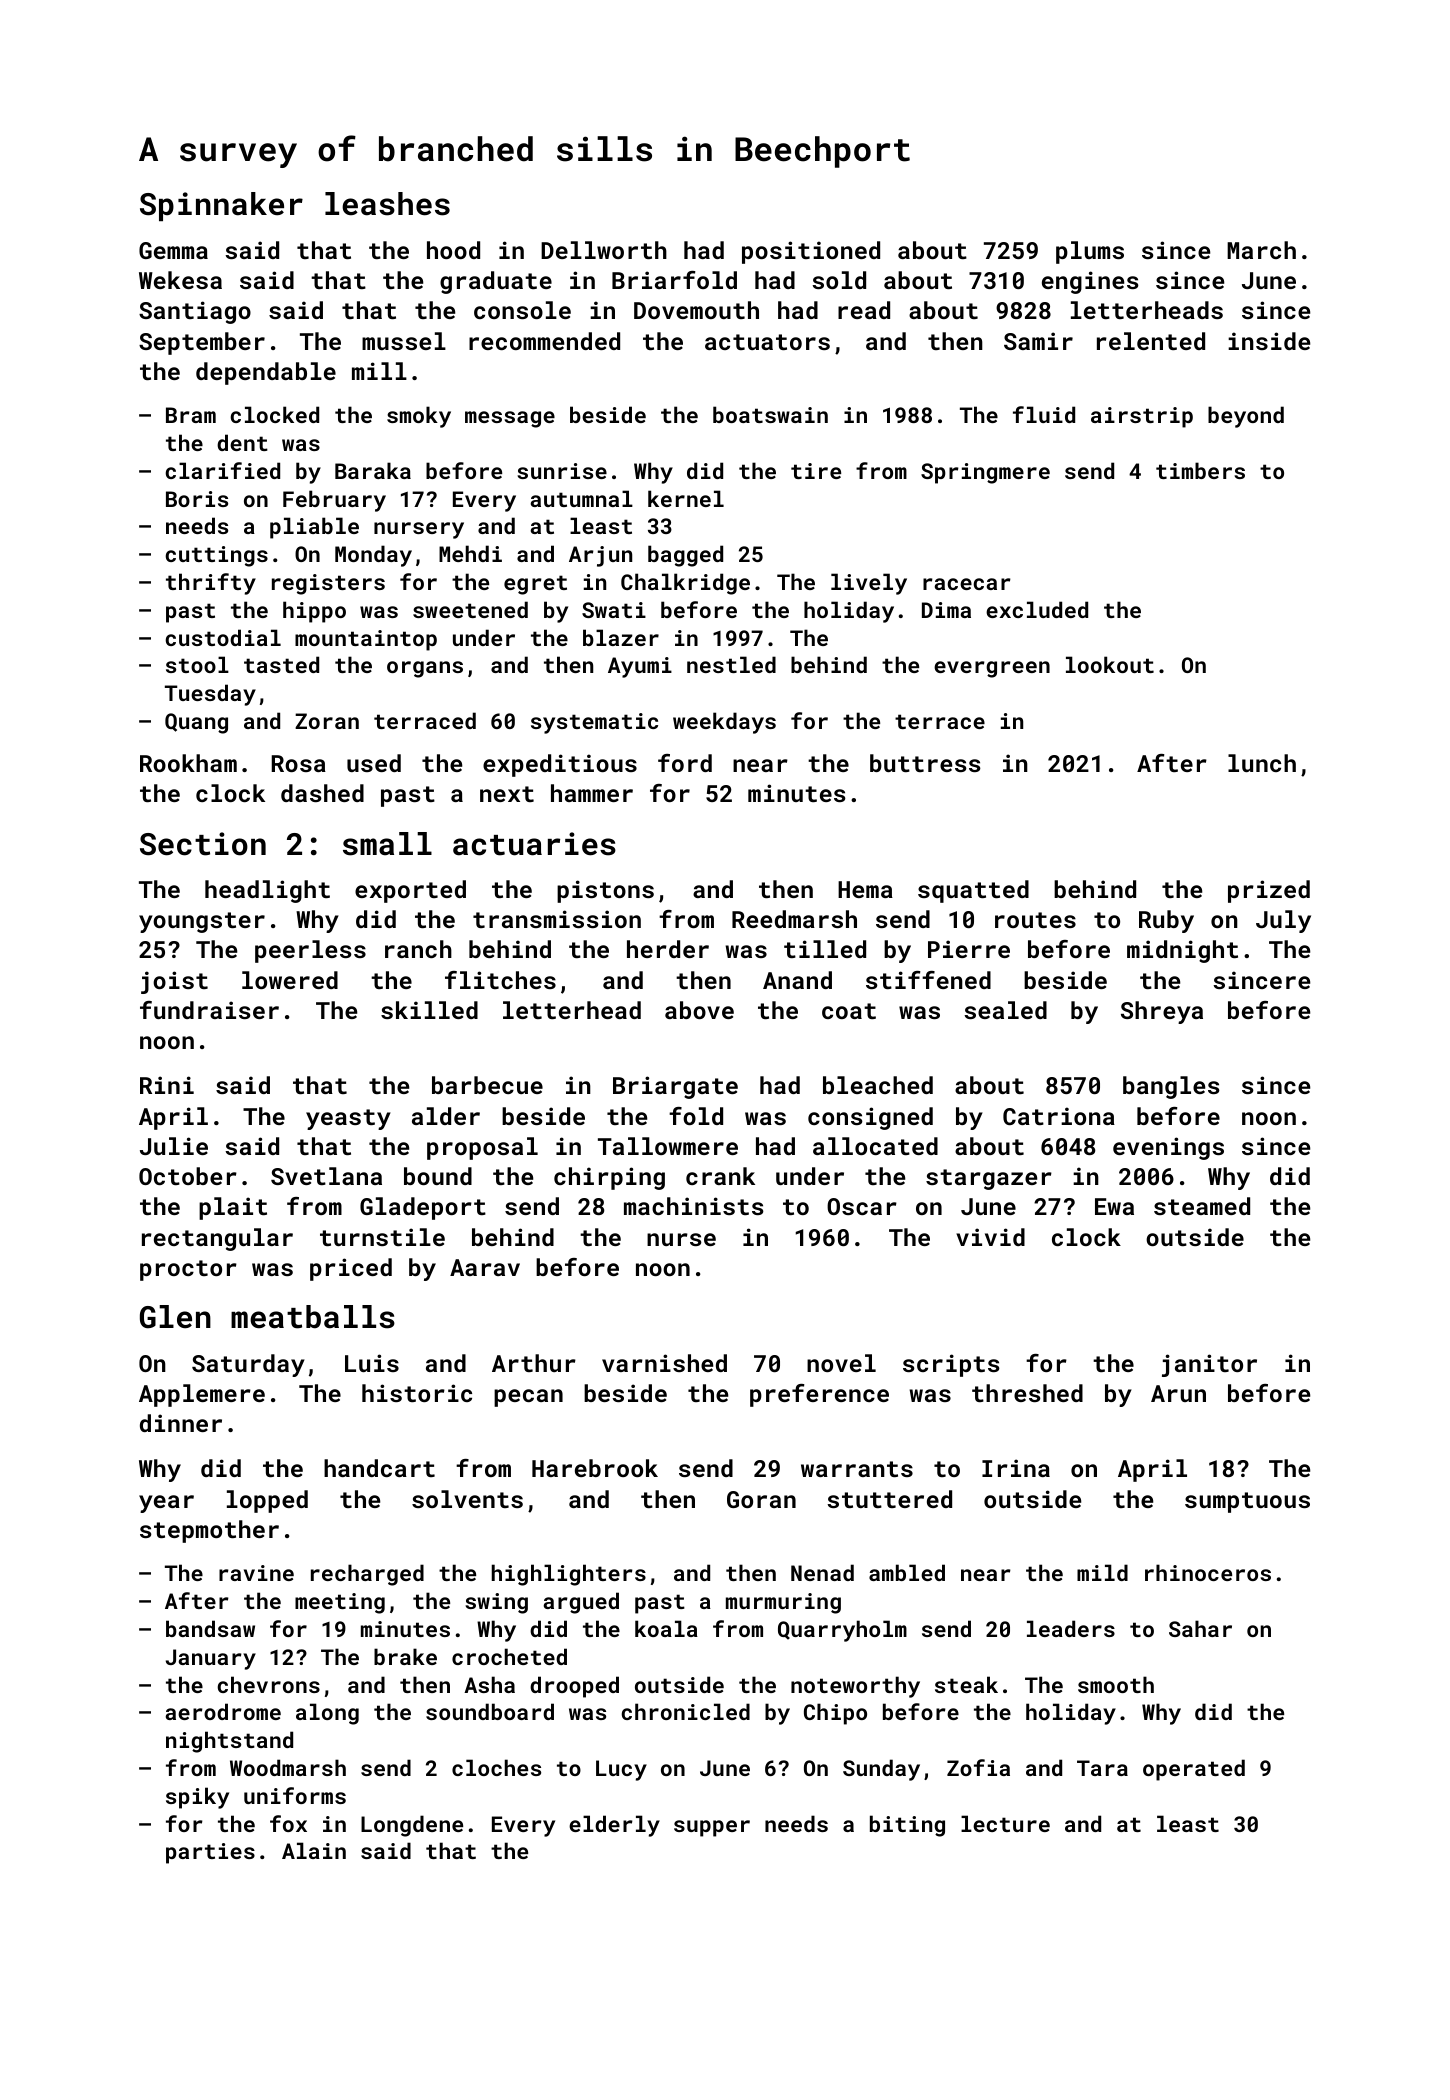  Describe the element at coordinates (712, 1828) in the screenshot. I see `supper` at that location.
